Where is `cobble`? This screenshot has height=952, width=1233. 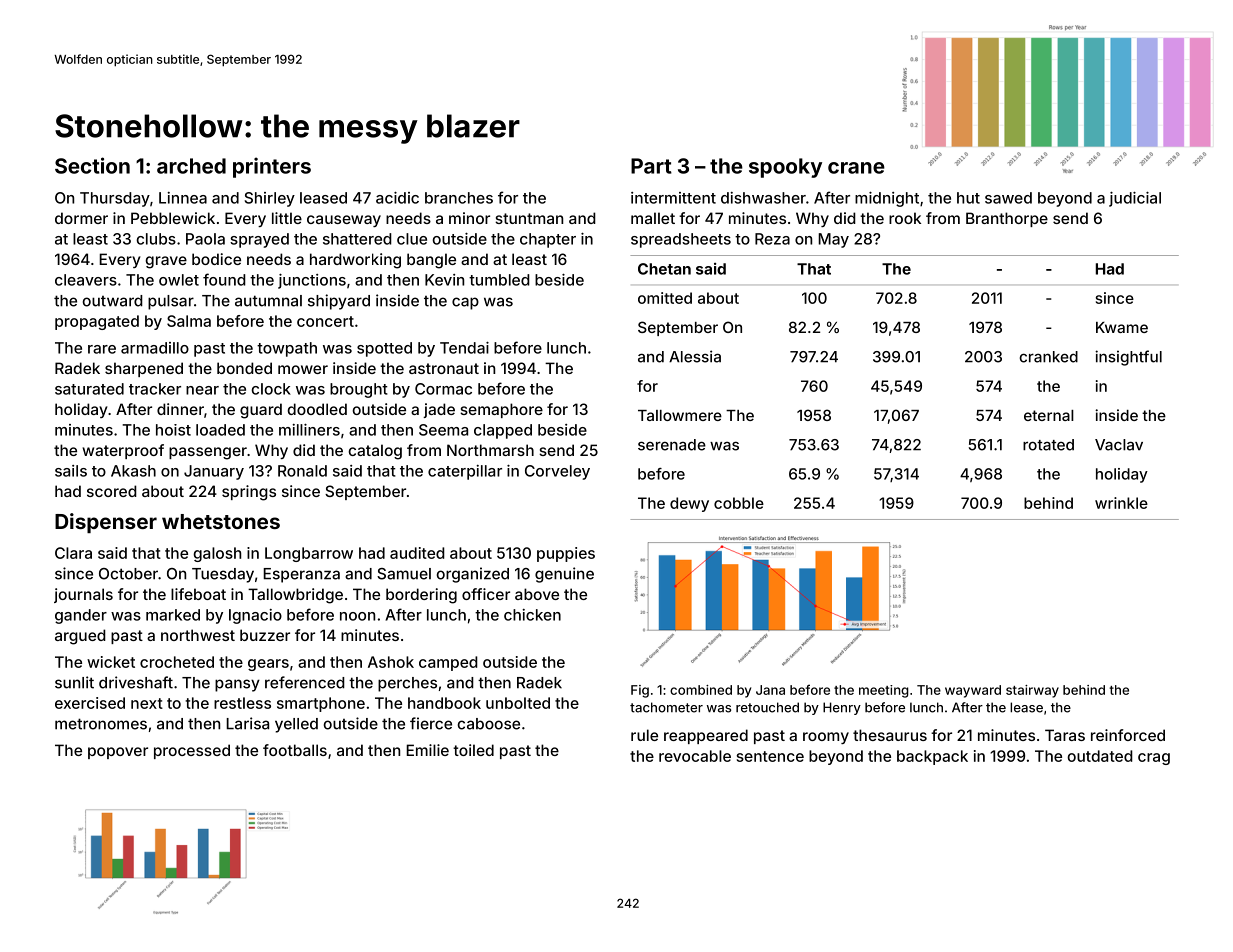 cobble is located at coordinates (739, 503).
